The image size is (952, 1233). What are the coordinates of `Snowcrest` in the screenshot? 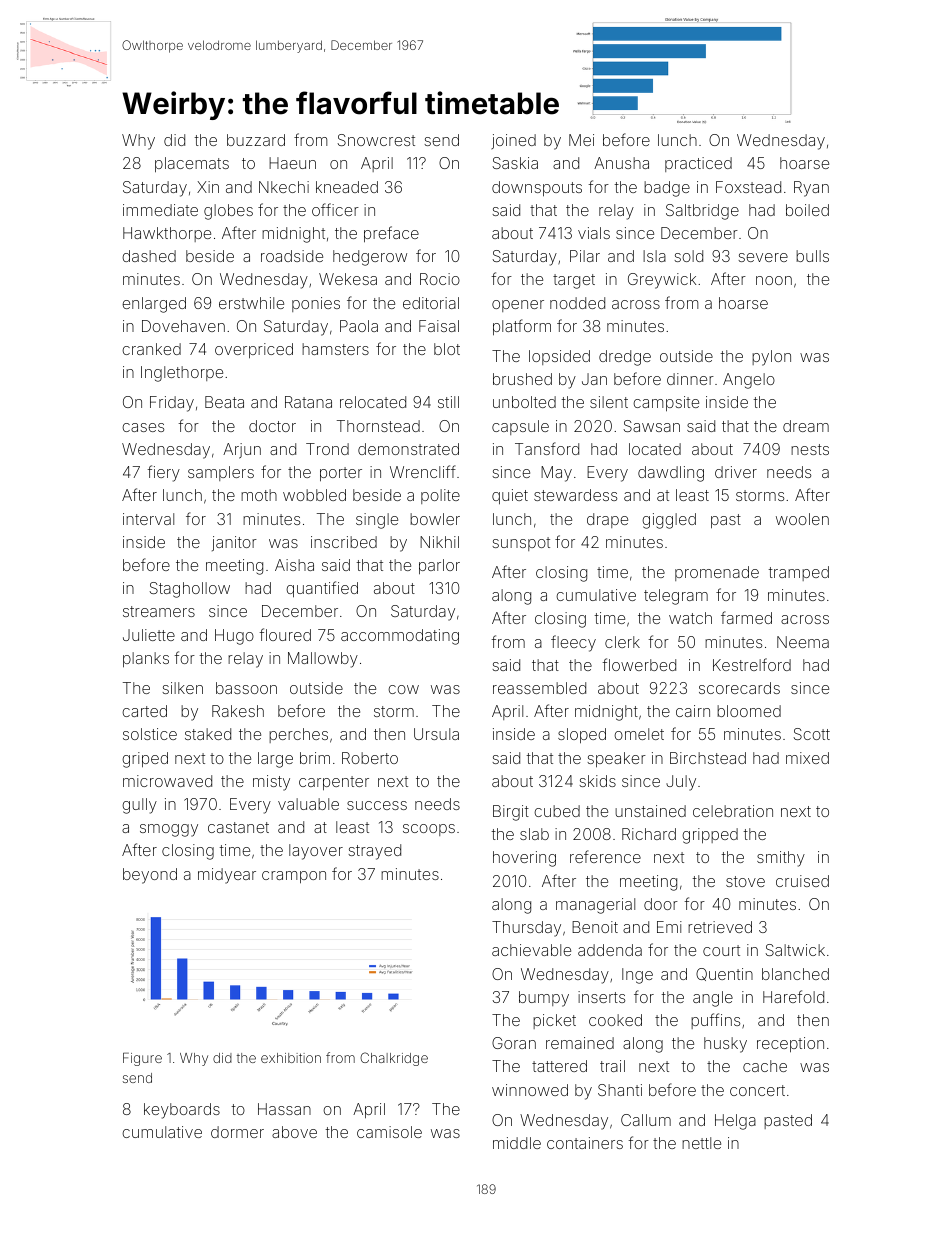 It's located at (376, 140).
